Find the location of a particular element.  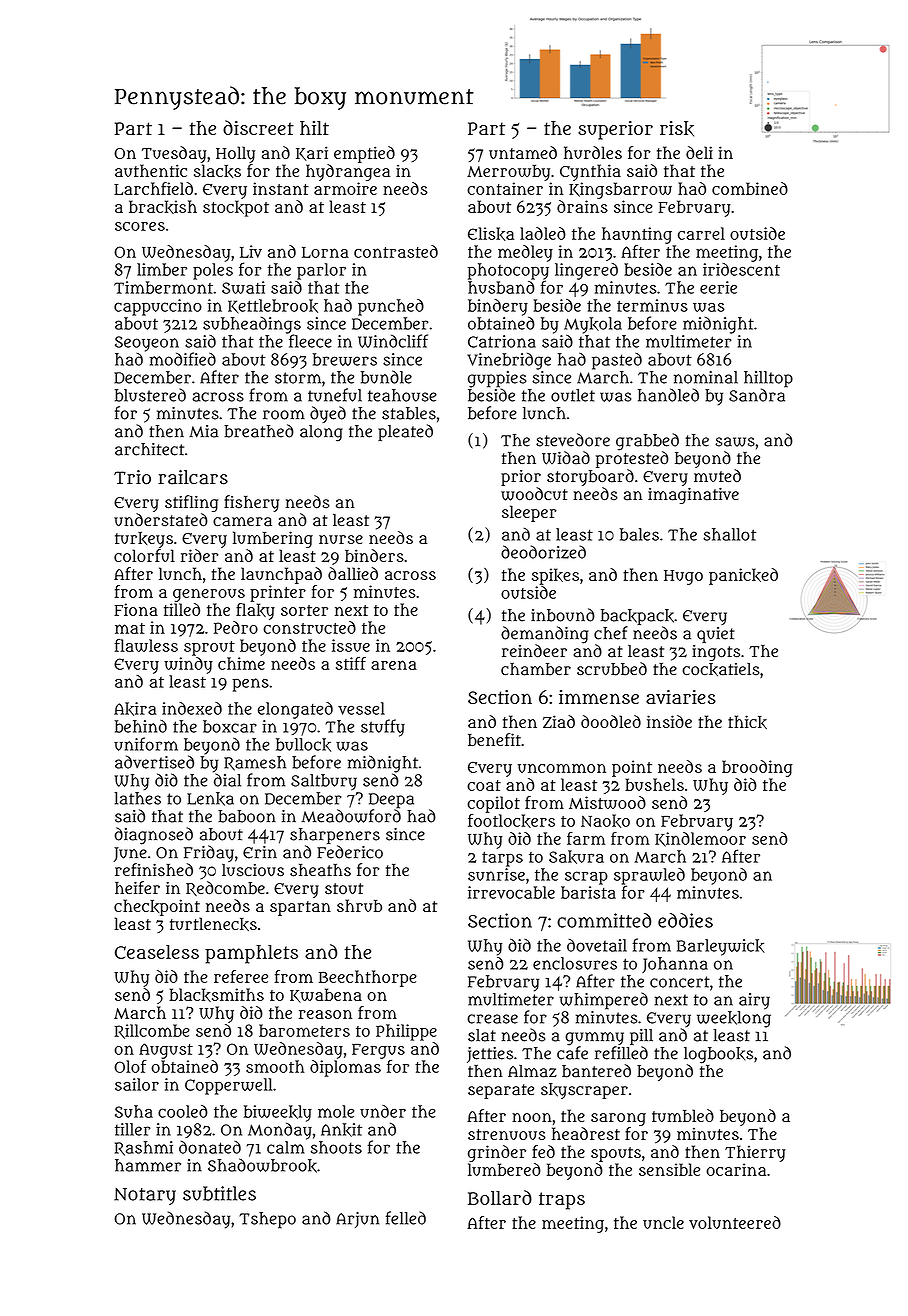

logbooks is located at coordinates (718, 1055).
